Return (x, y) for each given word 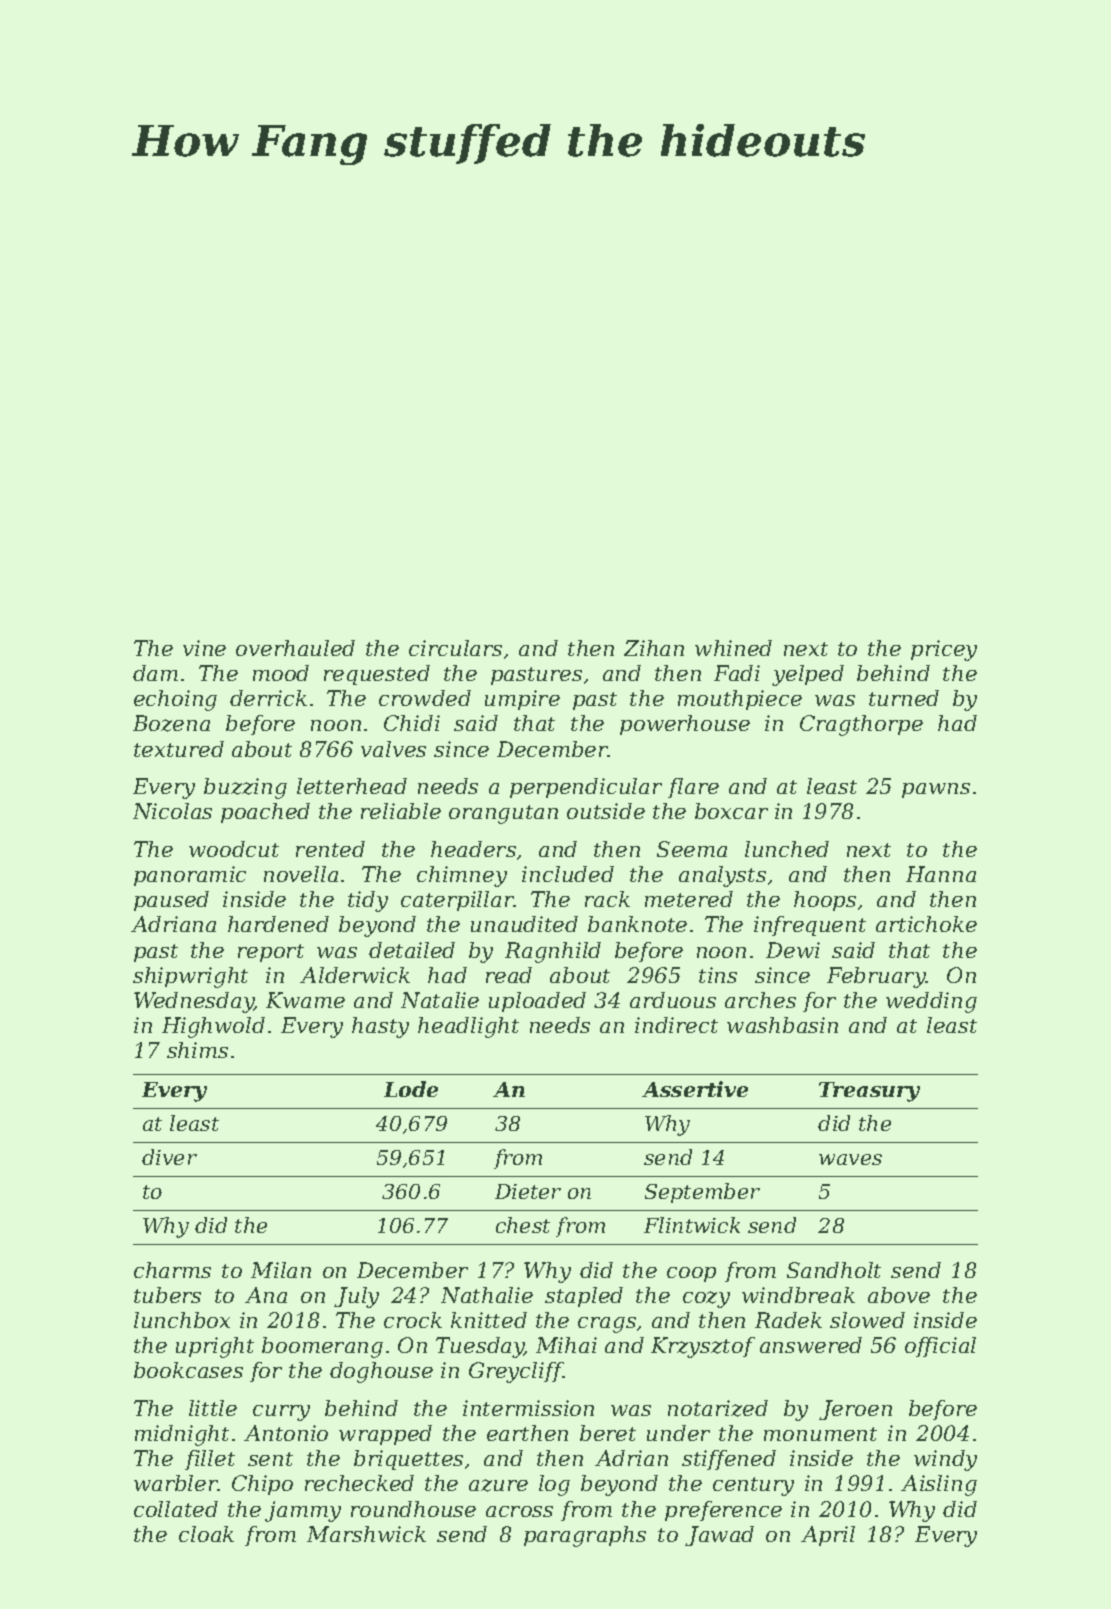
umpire (522, 700)
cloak (206, 1534)
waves (850, 1159)
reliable (401, 811)
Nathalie (487, 1295)
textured (179, 749)
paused (171, 901)
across (519, 1511)
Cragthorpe (861, 725)
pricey (944, 650)
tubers (167, 1295)
